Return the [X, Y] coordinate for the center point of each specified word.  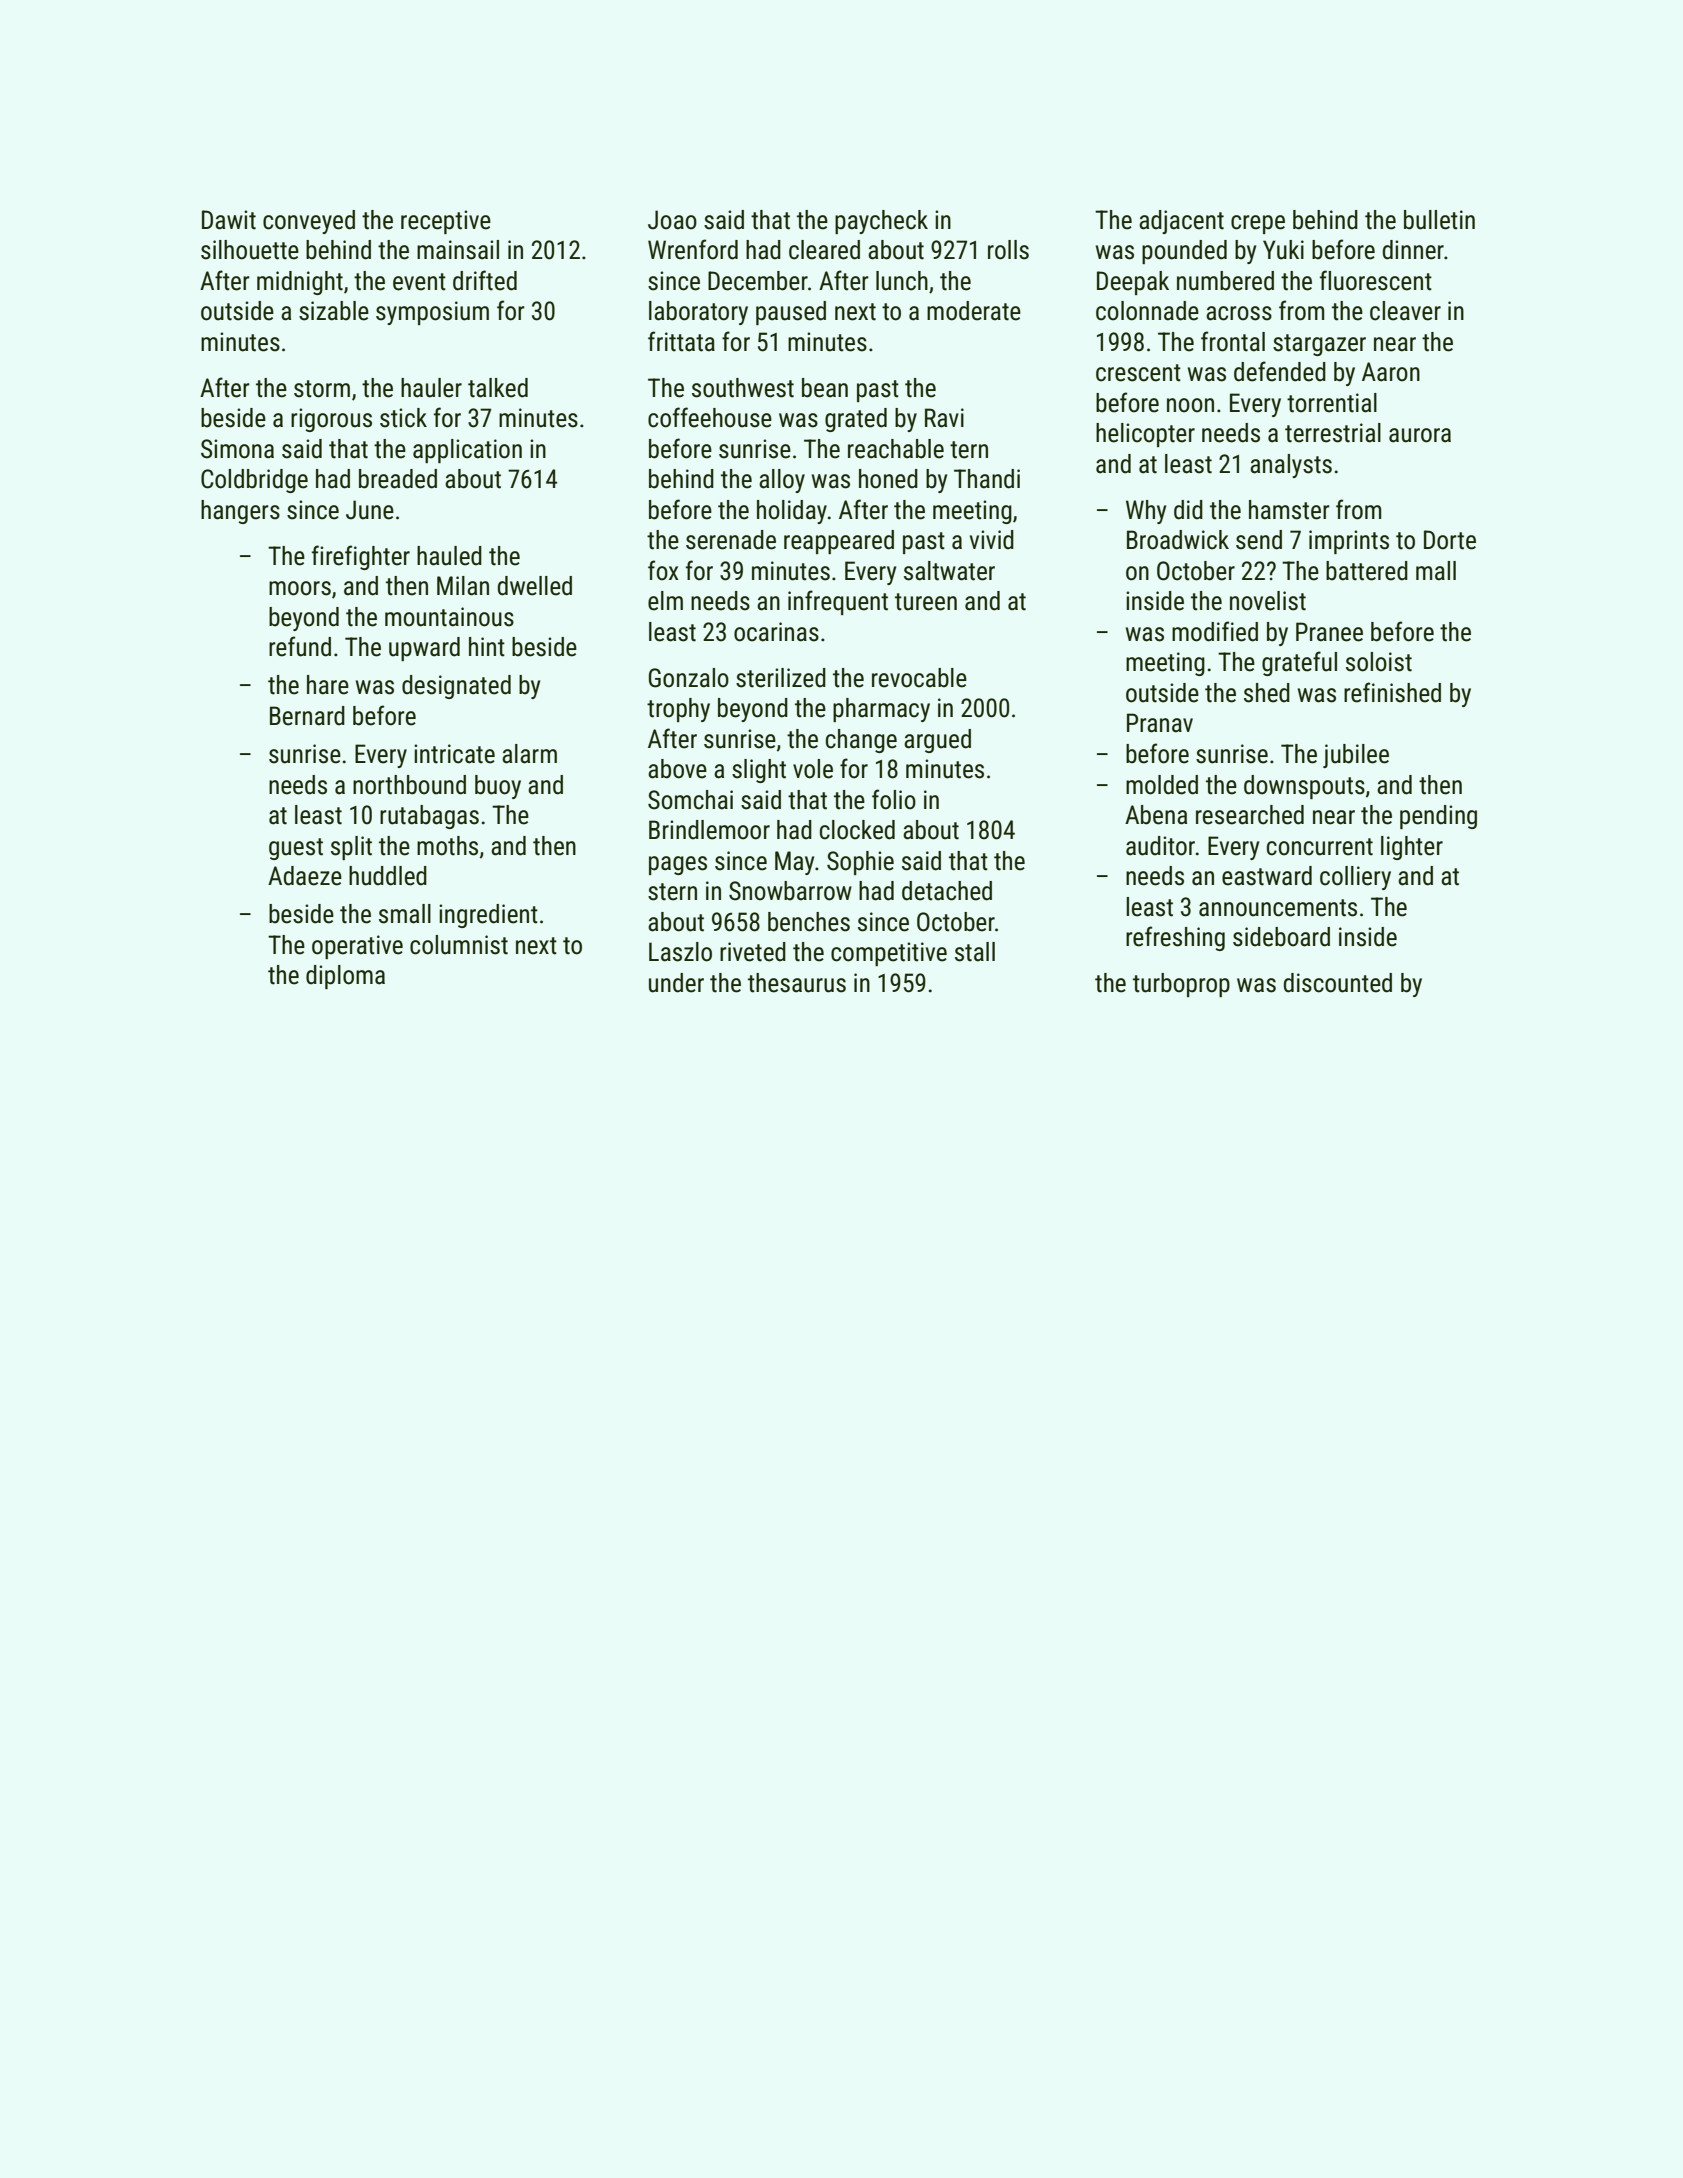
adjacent [1181, 222]
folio [894, 799]
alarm [529, 754]
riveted [753, 952]
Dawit [229, 220]
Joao [672, 220]
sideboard [1281, 937]
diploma [345, 977]
